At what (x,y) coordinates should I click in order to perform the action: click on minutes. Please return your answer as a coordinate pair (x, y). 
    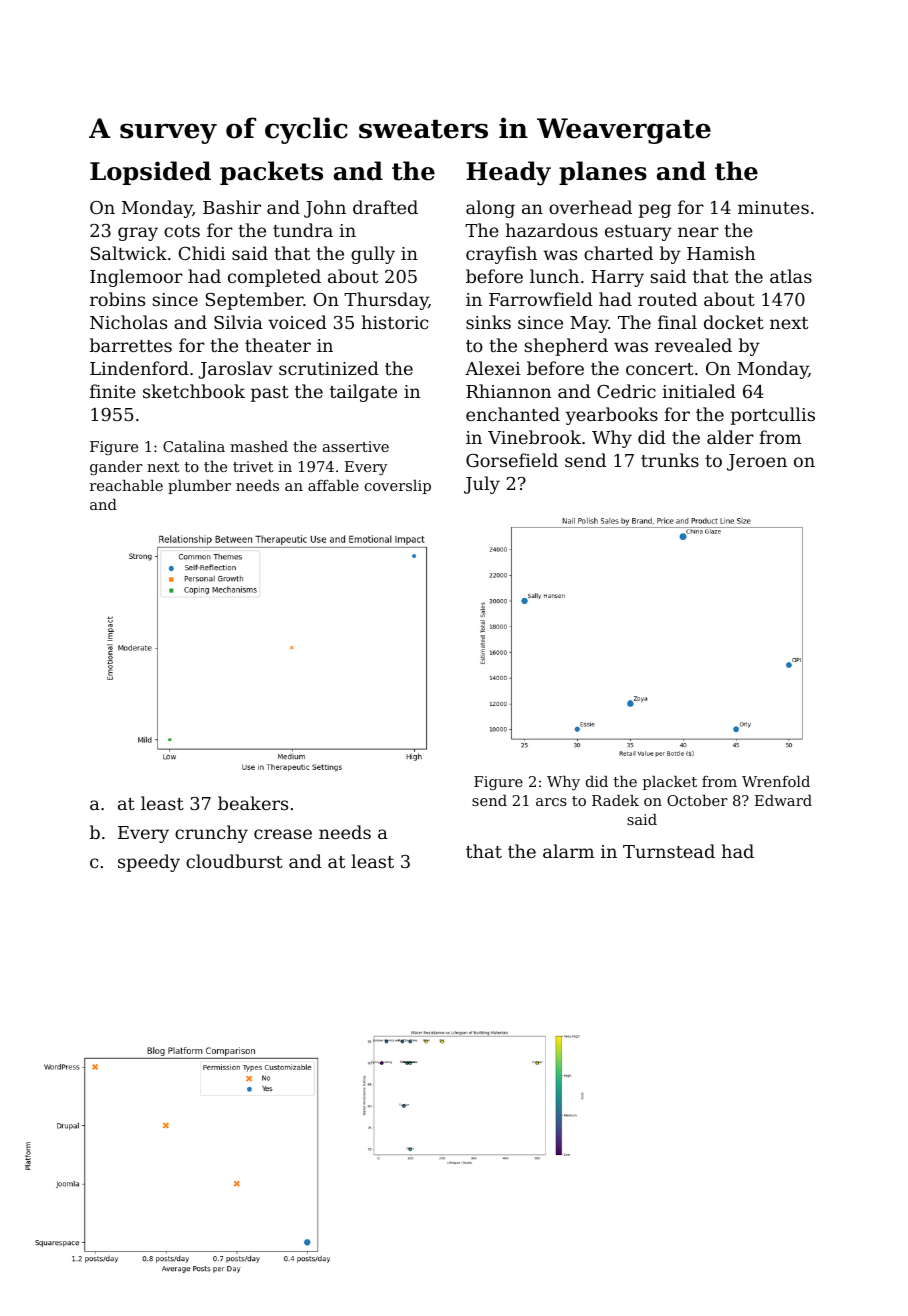
    Looking at the image, I should click on (773, 207).
